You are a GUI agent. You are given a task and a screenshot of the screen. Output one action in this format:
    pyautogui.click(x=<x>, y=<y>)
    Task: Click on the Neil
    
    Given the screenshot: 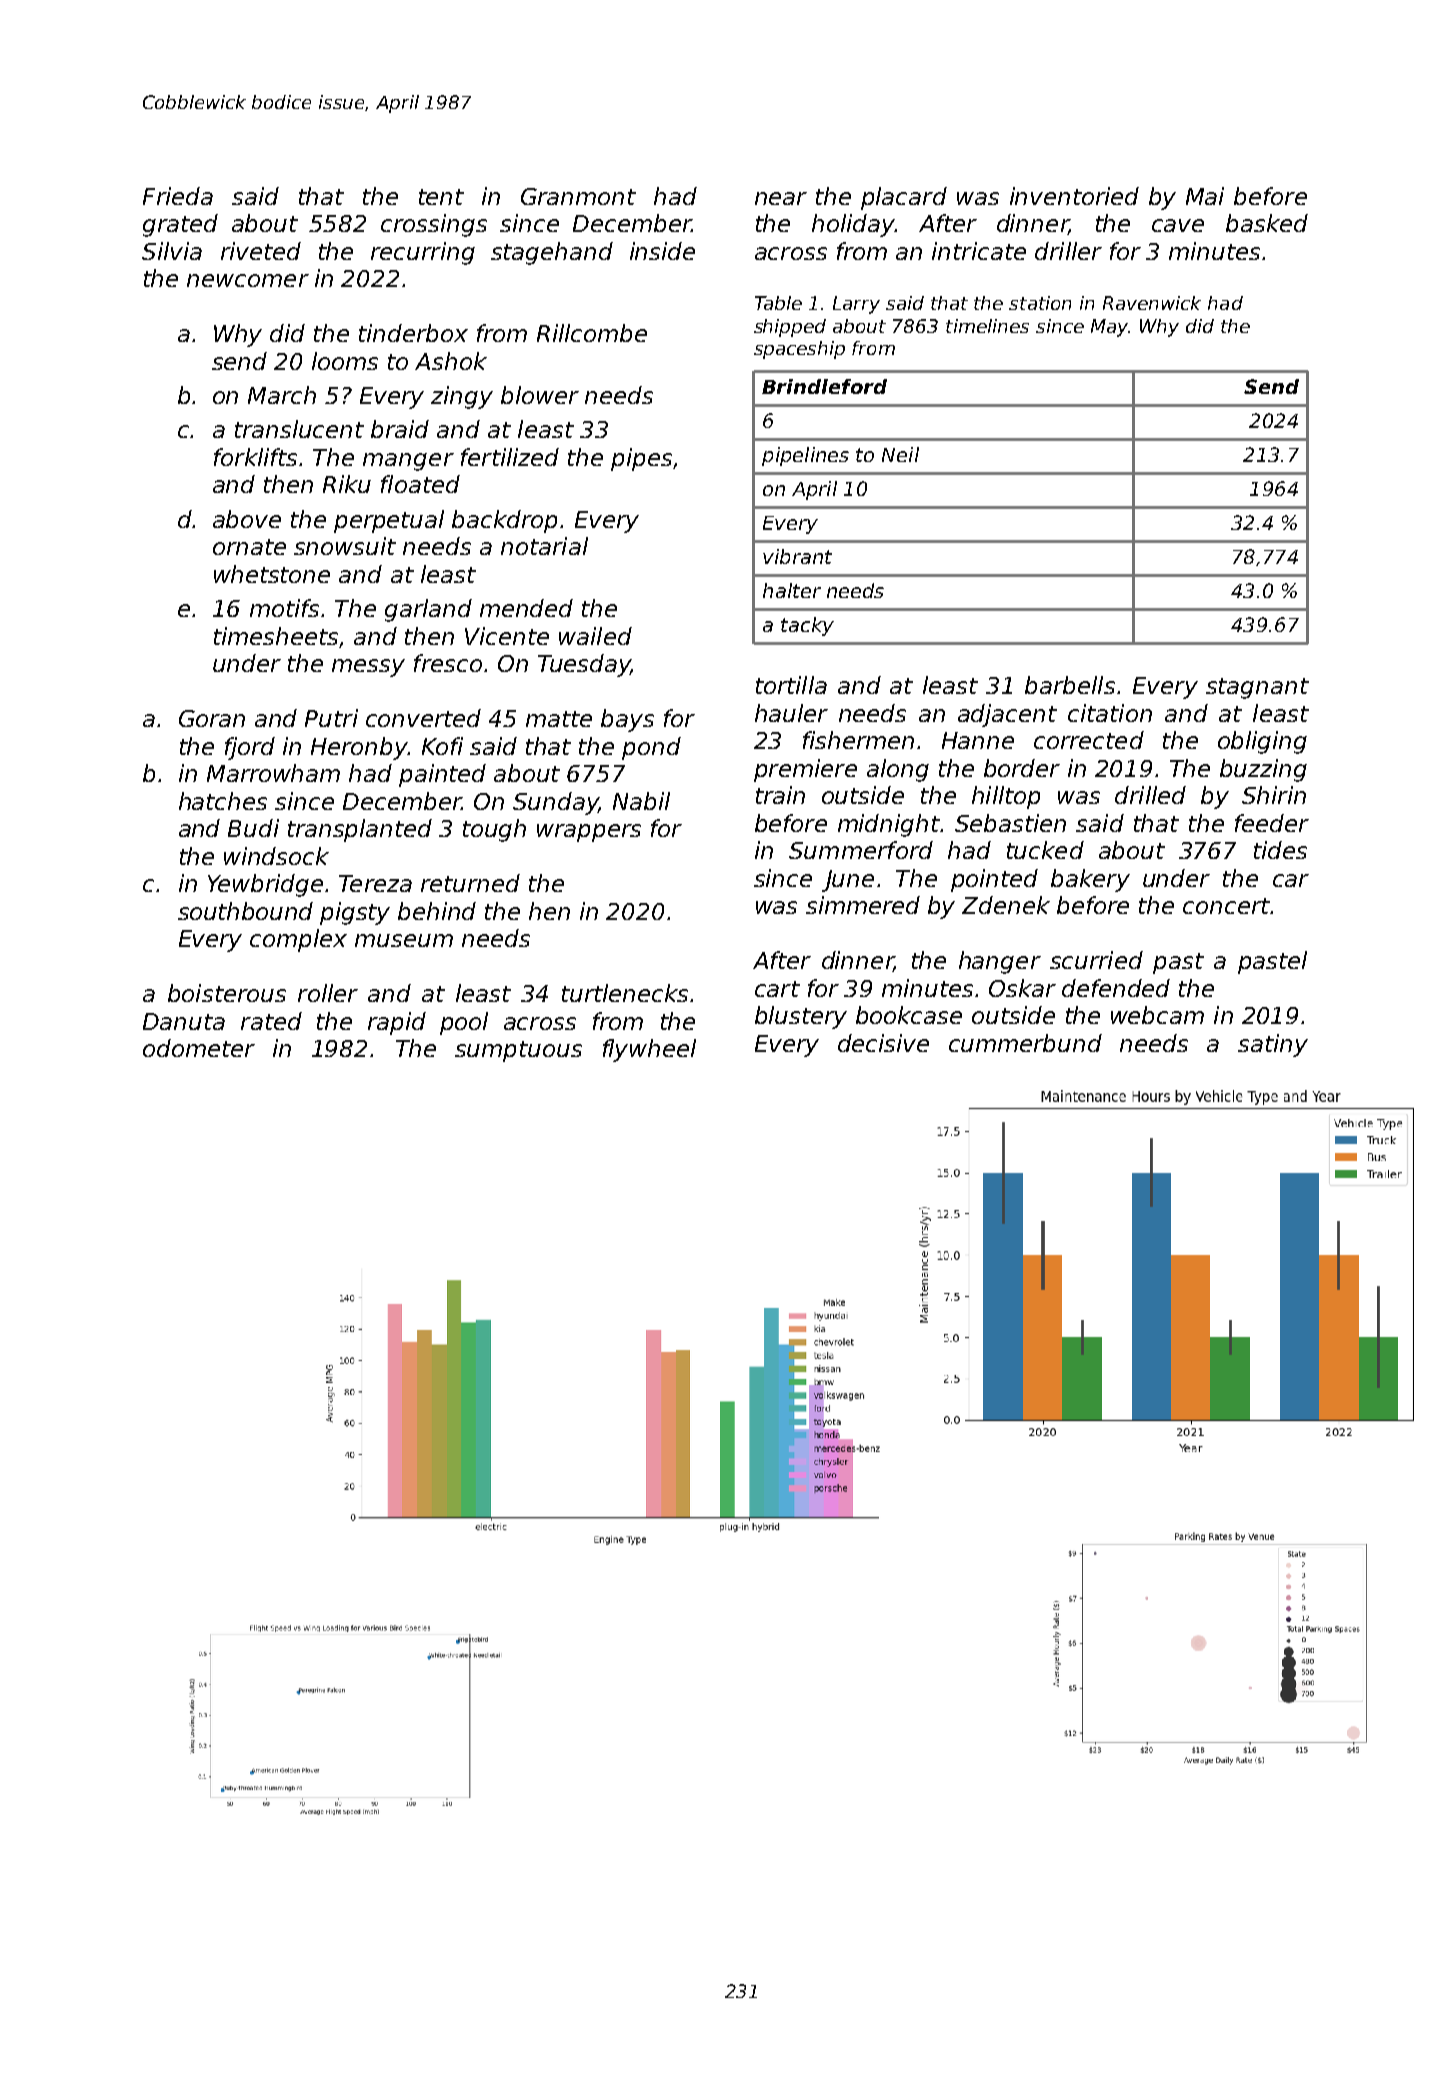 What is the action you would take?
    pyautogui.click(x=900, y=454)
